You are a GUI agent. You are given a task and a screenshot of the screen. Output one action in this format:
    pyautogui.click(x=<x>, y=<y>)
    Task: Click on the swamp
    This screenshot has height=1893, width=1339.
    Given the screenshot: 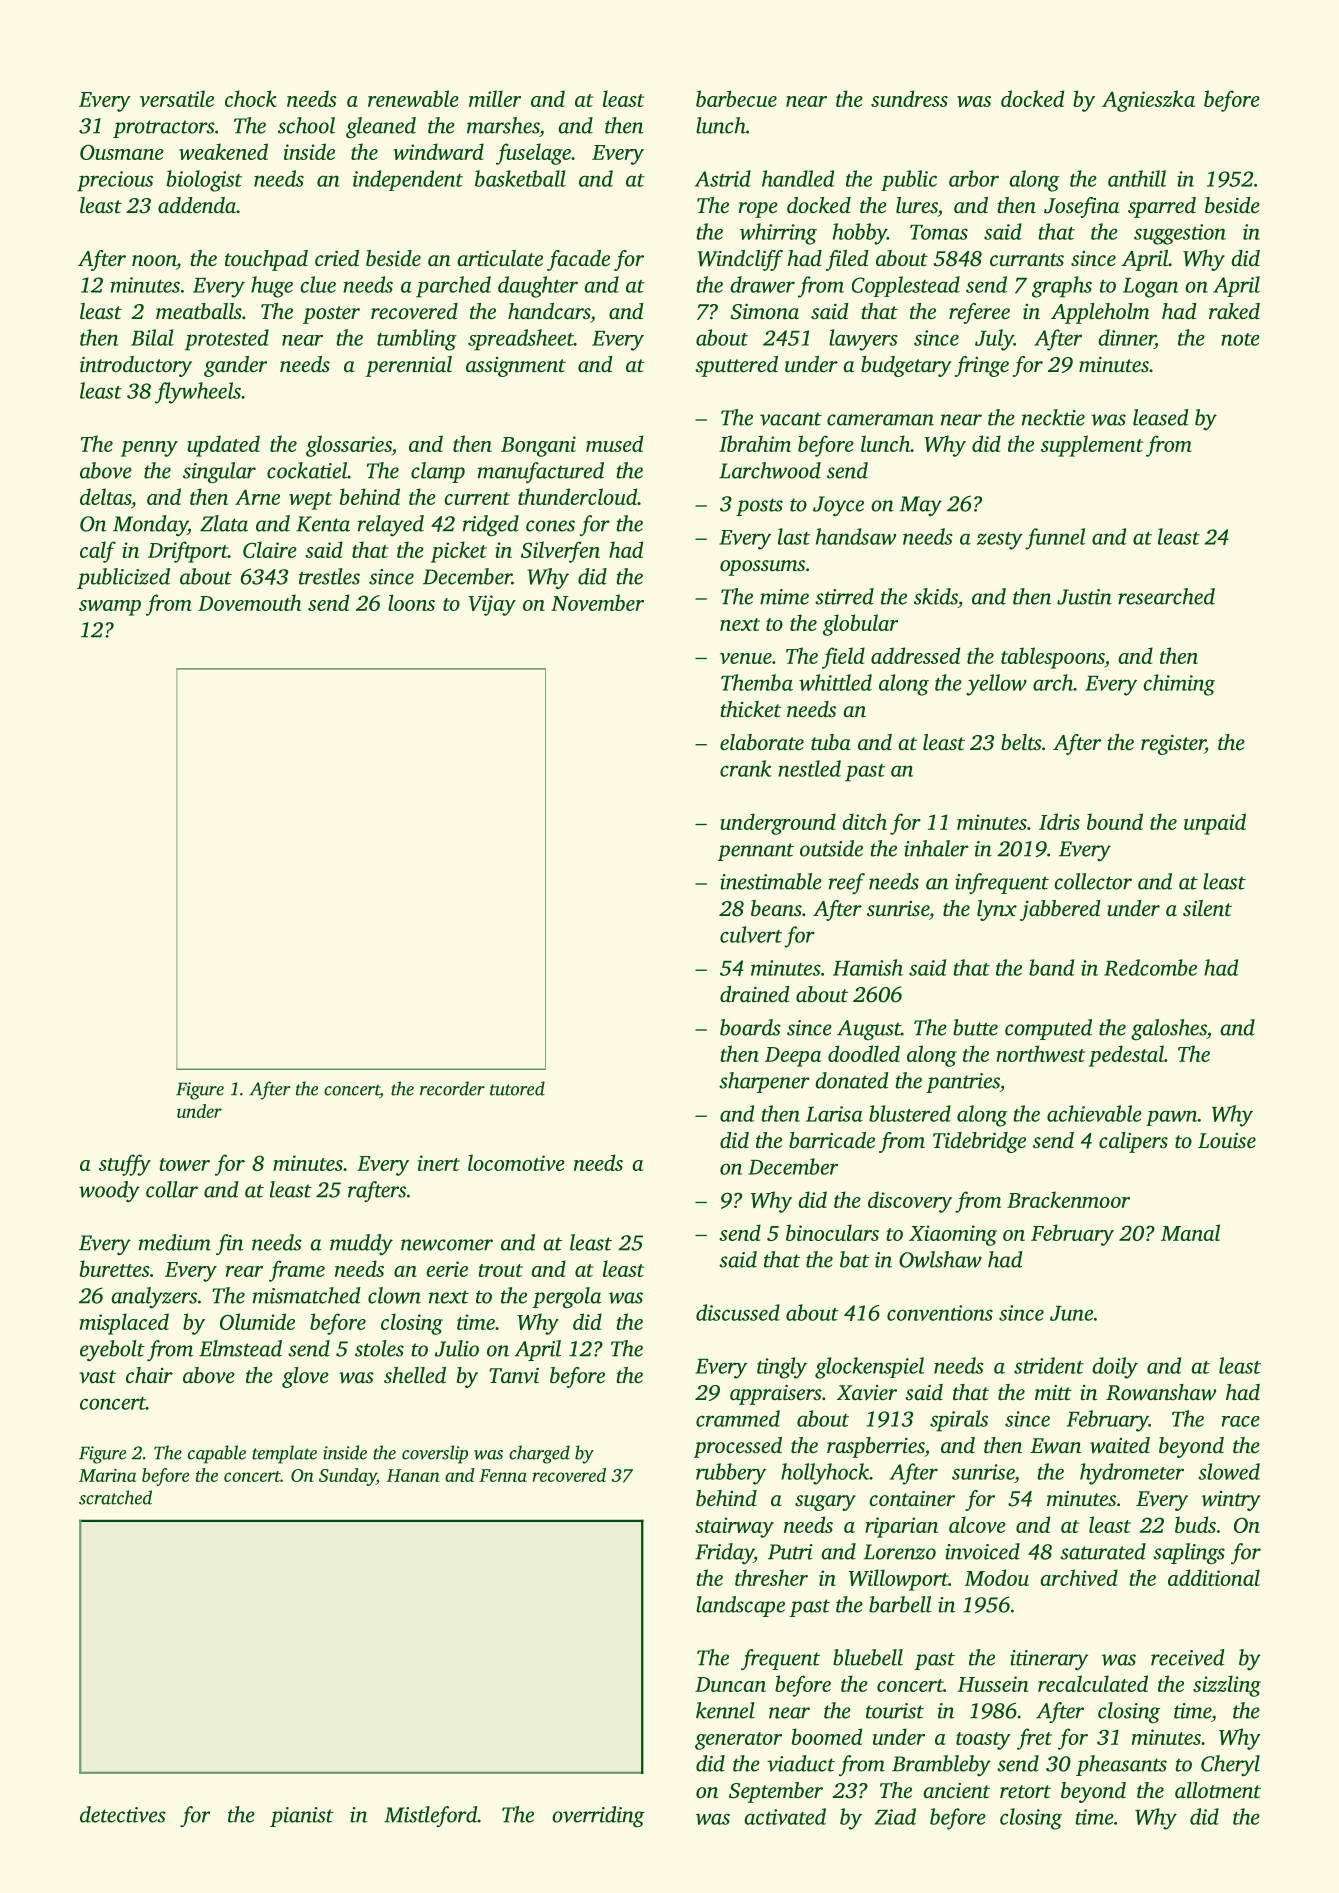 What is the action you would take?
    pyautogui.click(x=110, y=608)
